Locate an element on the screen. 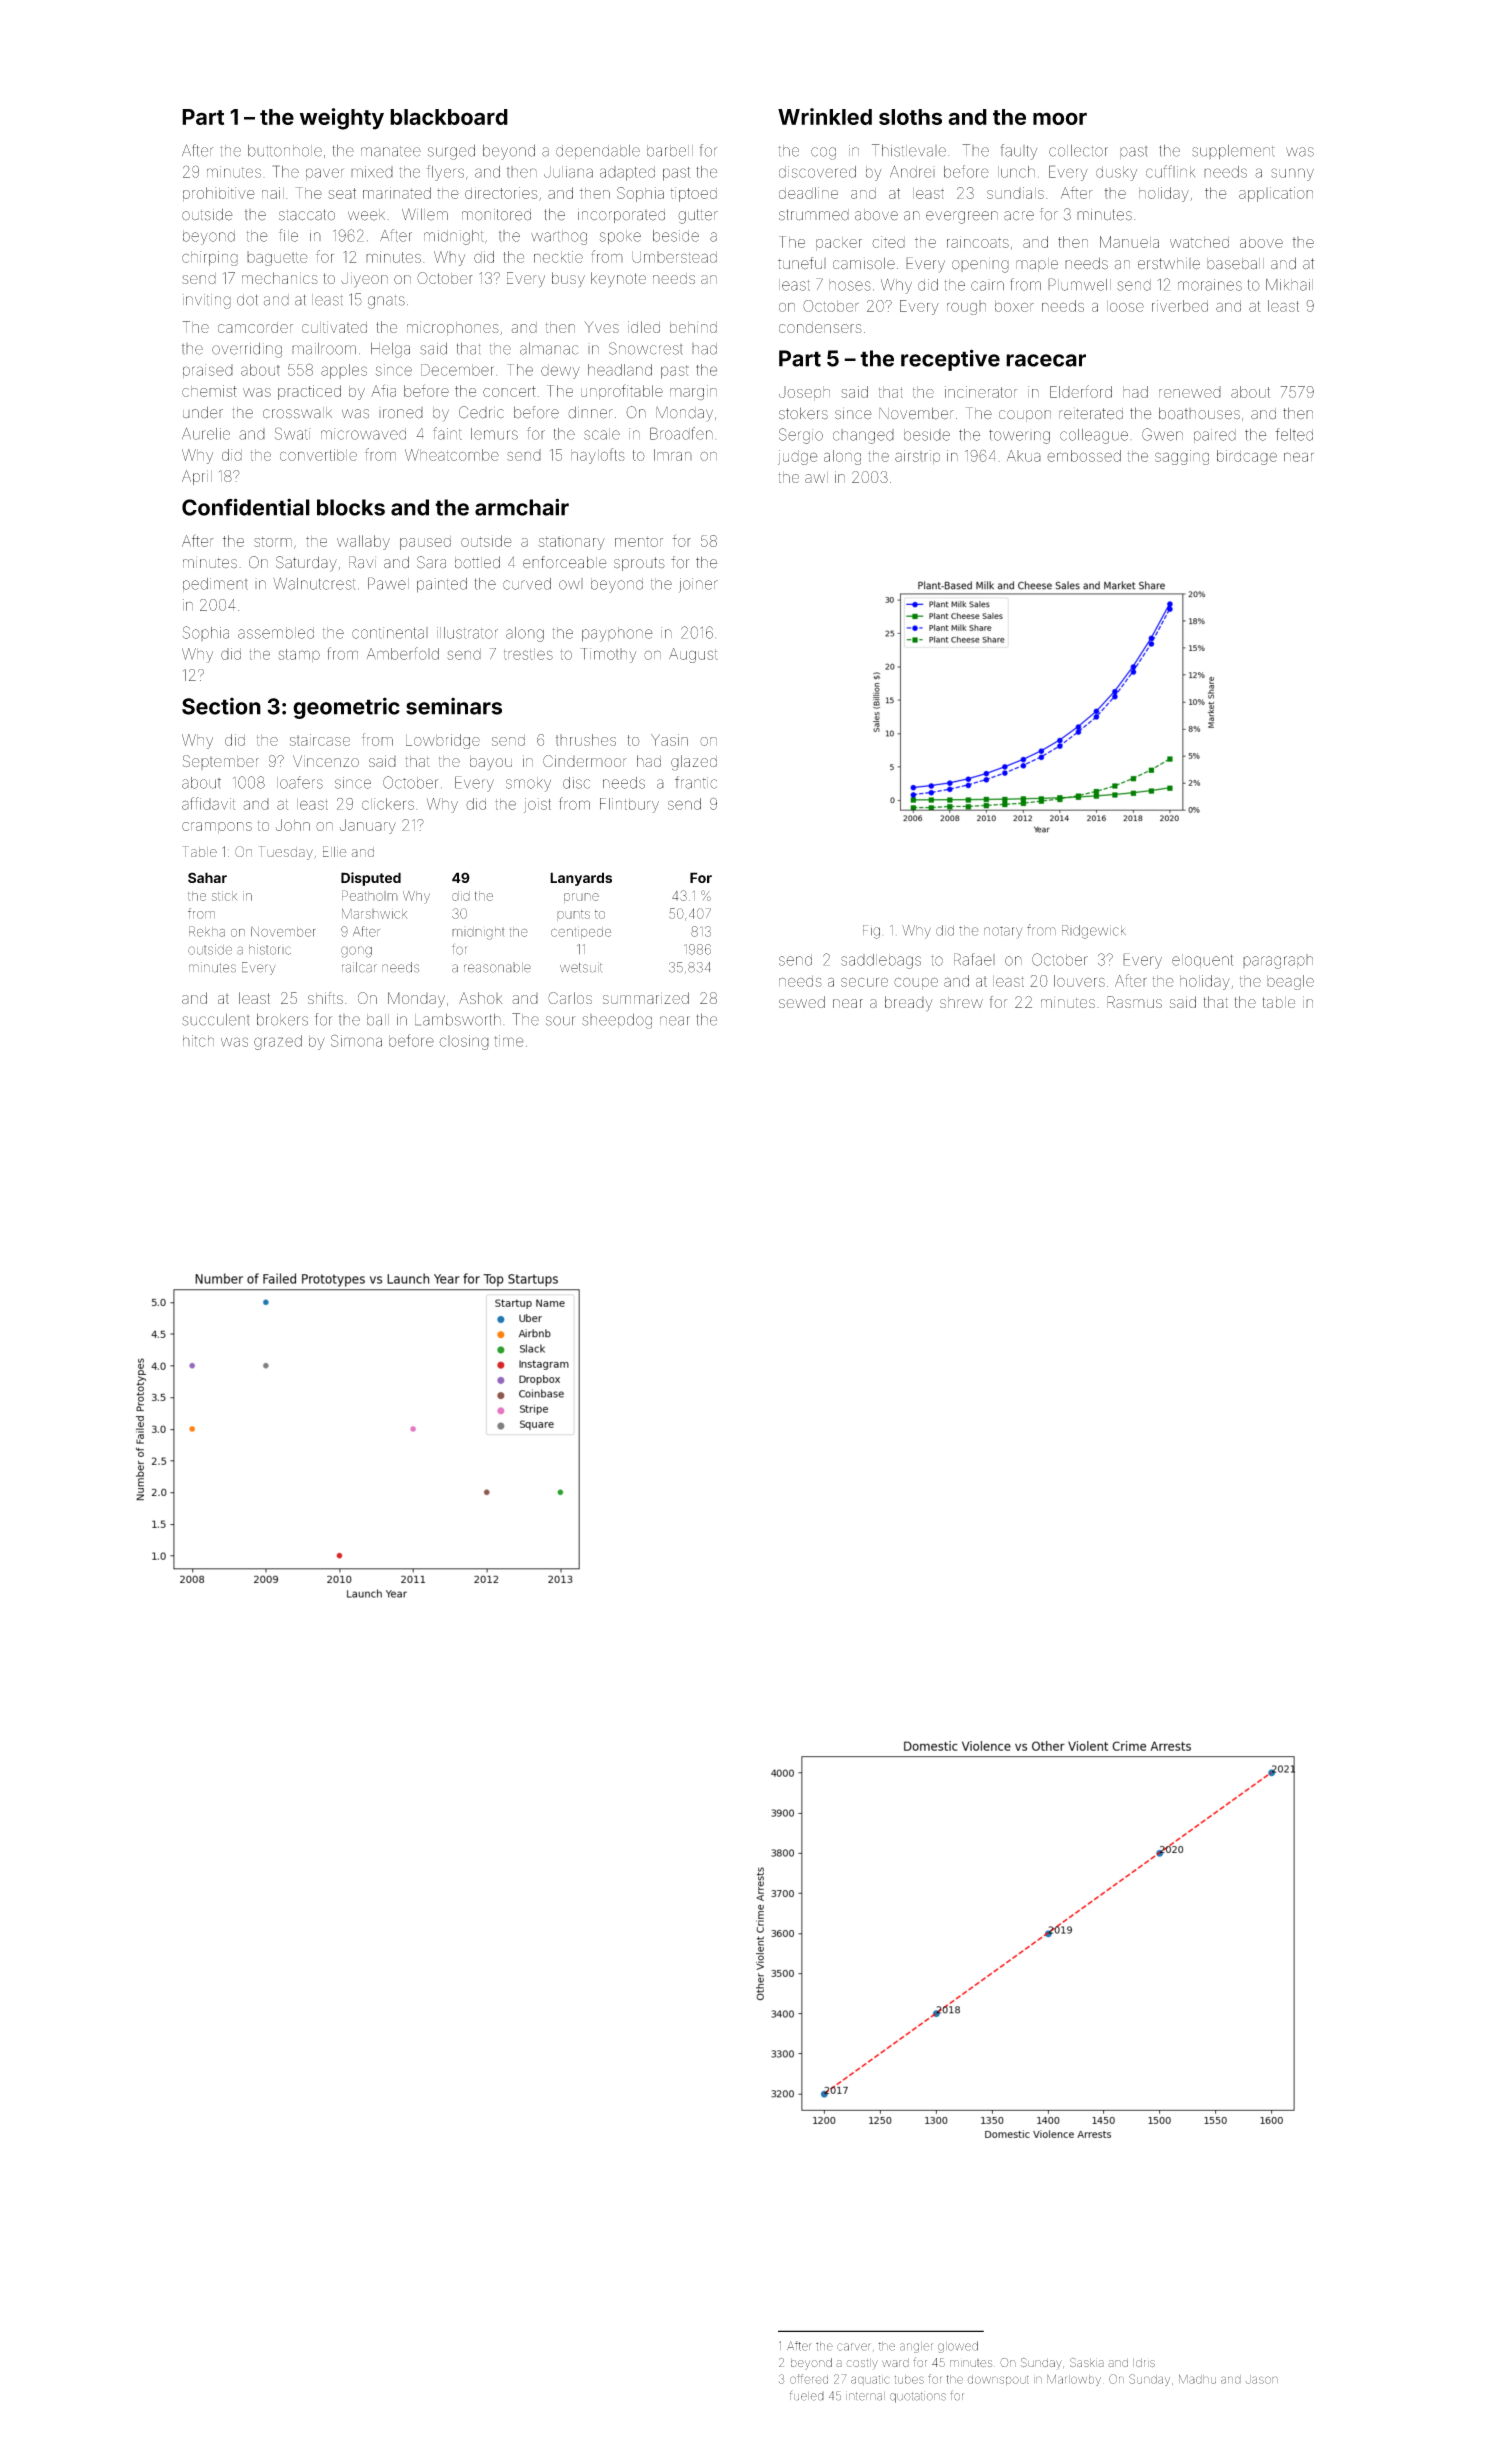 This screenshot has height=2464, width=1496. fueled is located at coordinates (807, 2395).
